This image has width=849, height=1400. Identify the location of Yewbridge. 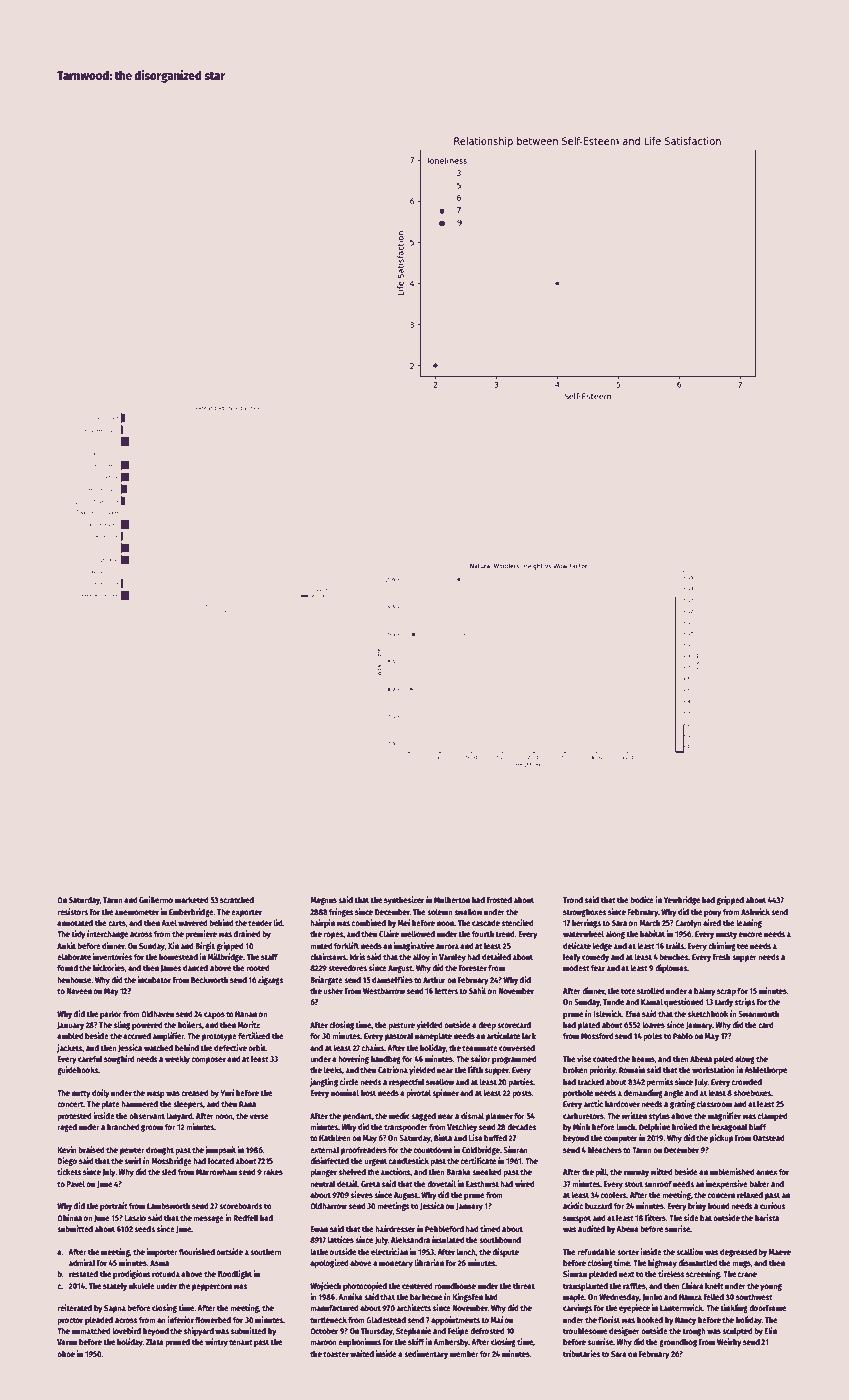
(681, 900).
